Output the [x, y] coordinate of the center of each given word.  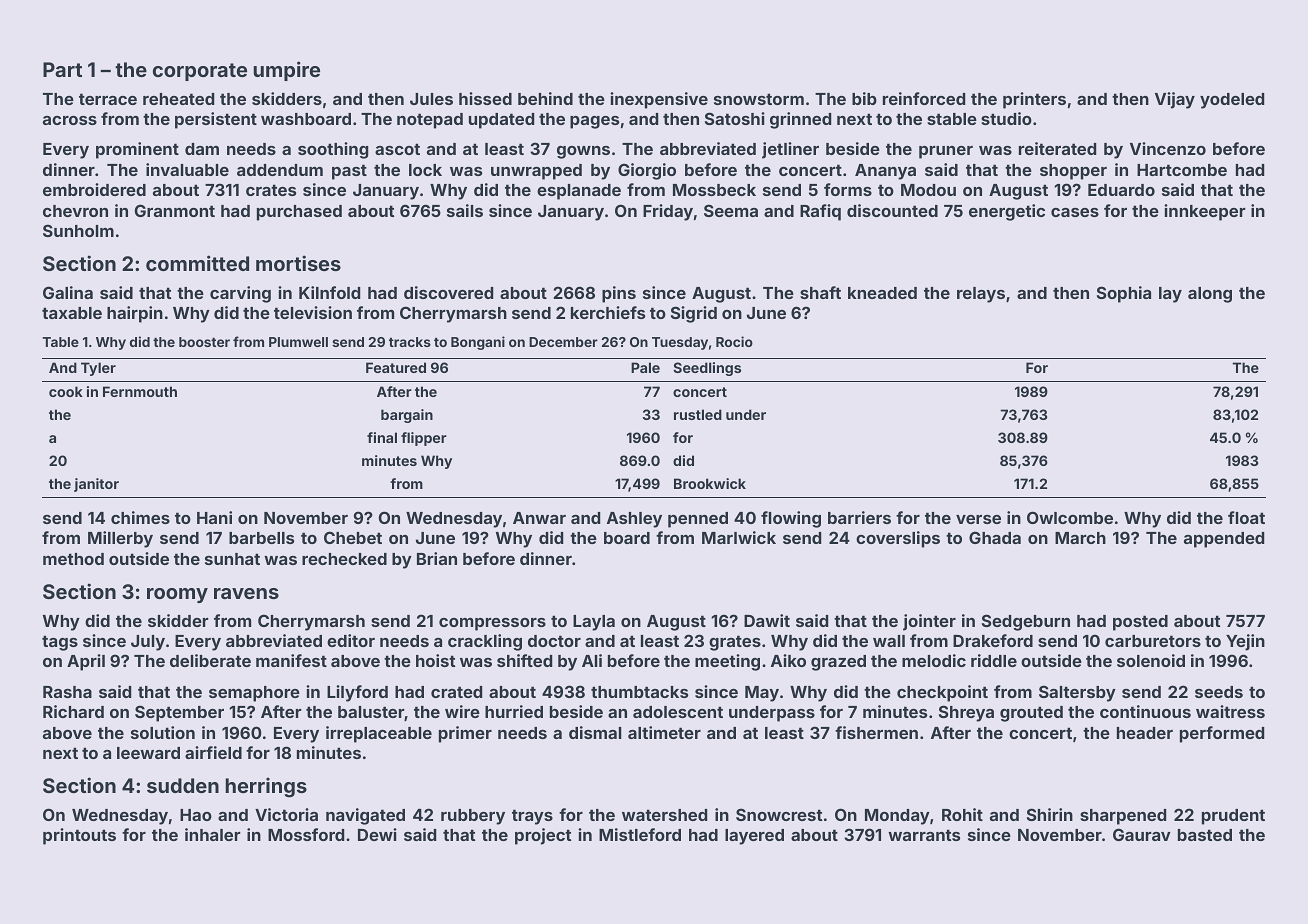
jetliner [790, 150]
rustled [698, 414]
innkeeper [1205, 212]
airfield [213, 752]
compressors [492, 624]
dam [202, 149]
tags [60, 643]
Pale [645, 367]
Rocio [734, 341]
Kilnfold [329, 292]
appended [1224, 540]
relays [981, 295]
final [382, 437]
